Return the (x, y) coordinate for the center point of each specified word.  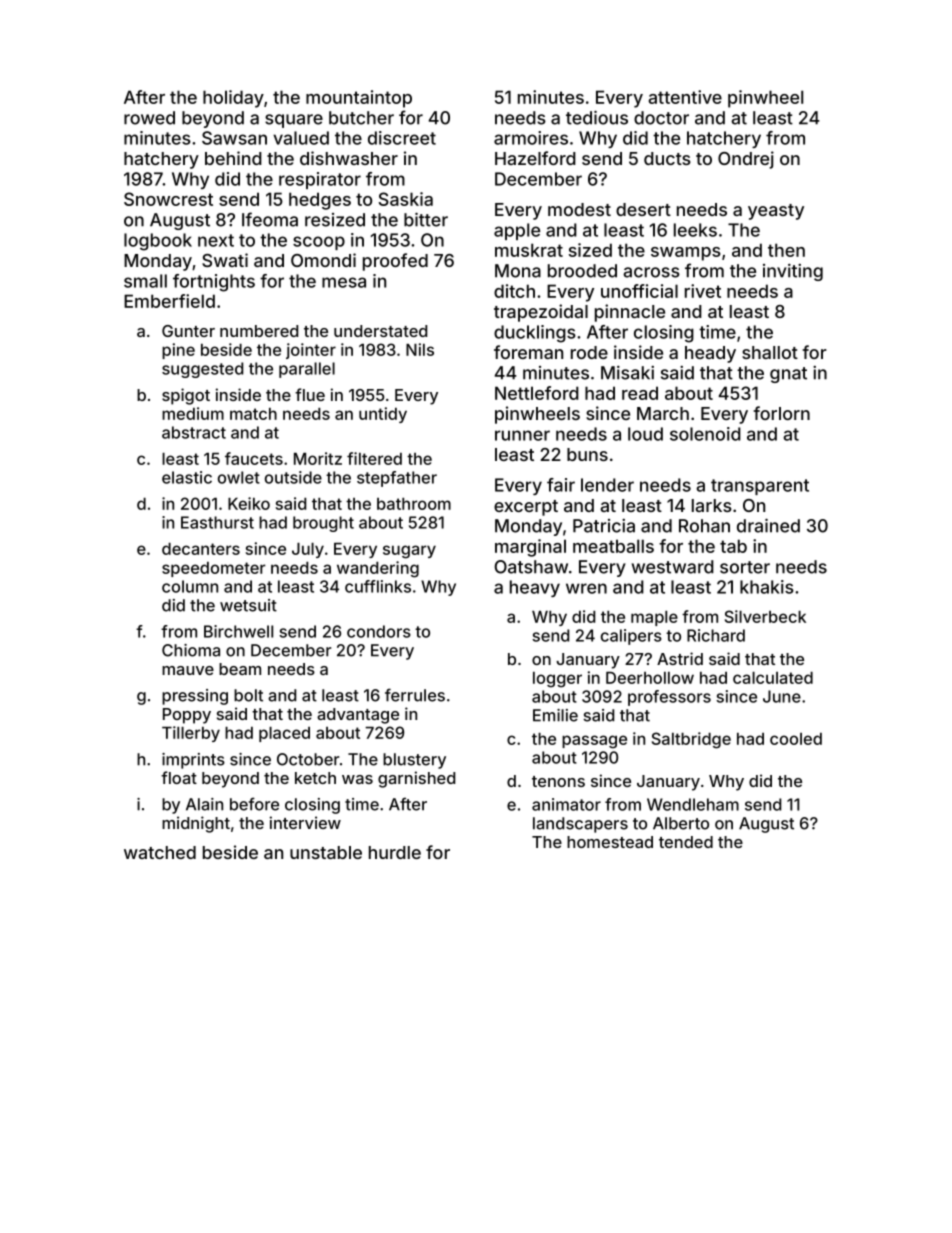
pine (178, 351)
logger (557, 680)
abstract (194, 432)
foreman (528, 352)
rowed (149, 118)
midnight (196, 824)
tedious (597, 117)
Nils (420, 349)
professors (669, 698)
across (651, 272)
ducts (667, 158)
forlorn (781, 413)
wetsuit (248, 605)
